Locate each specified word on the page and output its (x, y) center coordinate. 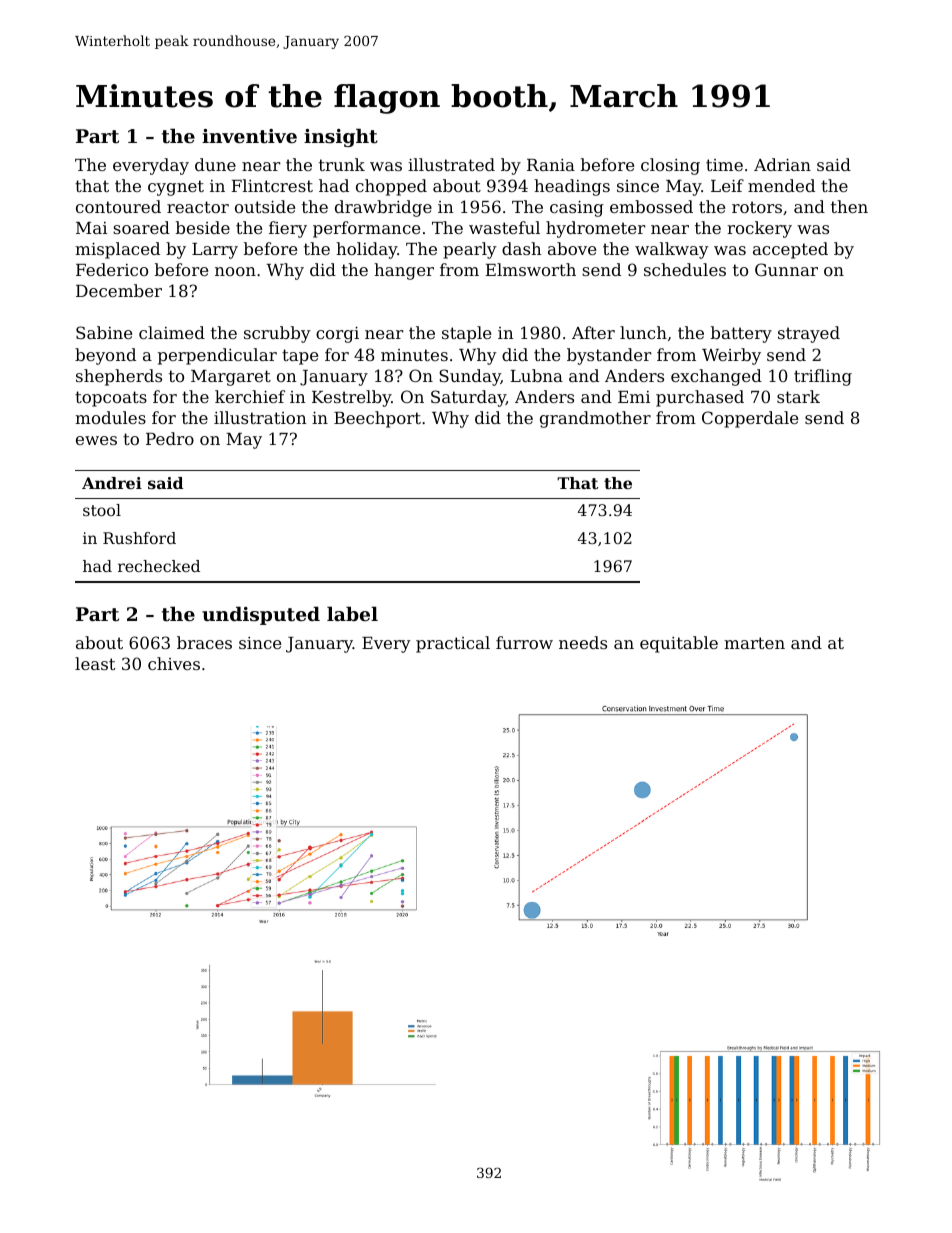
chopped (391, 187)
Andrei (112, 483)
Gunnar (786, 269)
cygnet (176, 188)
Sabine (104, 332)
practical (453, 644)
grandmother (595, 419)
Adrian (782, 164)
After (593, 332)
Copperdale (750, 419)
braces (204, 642)
